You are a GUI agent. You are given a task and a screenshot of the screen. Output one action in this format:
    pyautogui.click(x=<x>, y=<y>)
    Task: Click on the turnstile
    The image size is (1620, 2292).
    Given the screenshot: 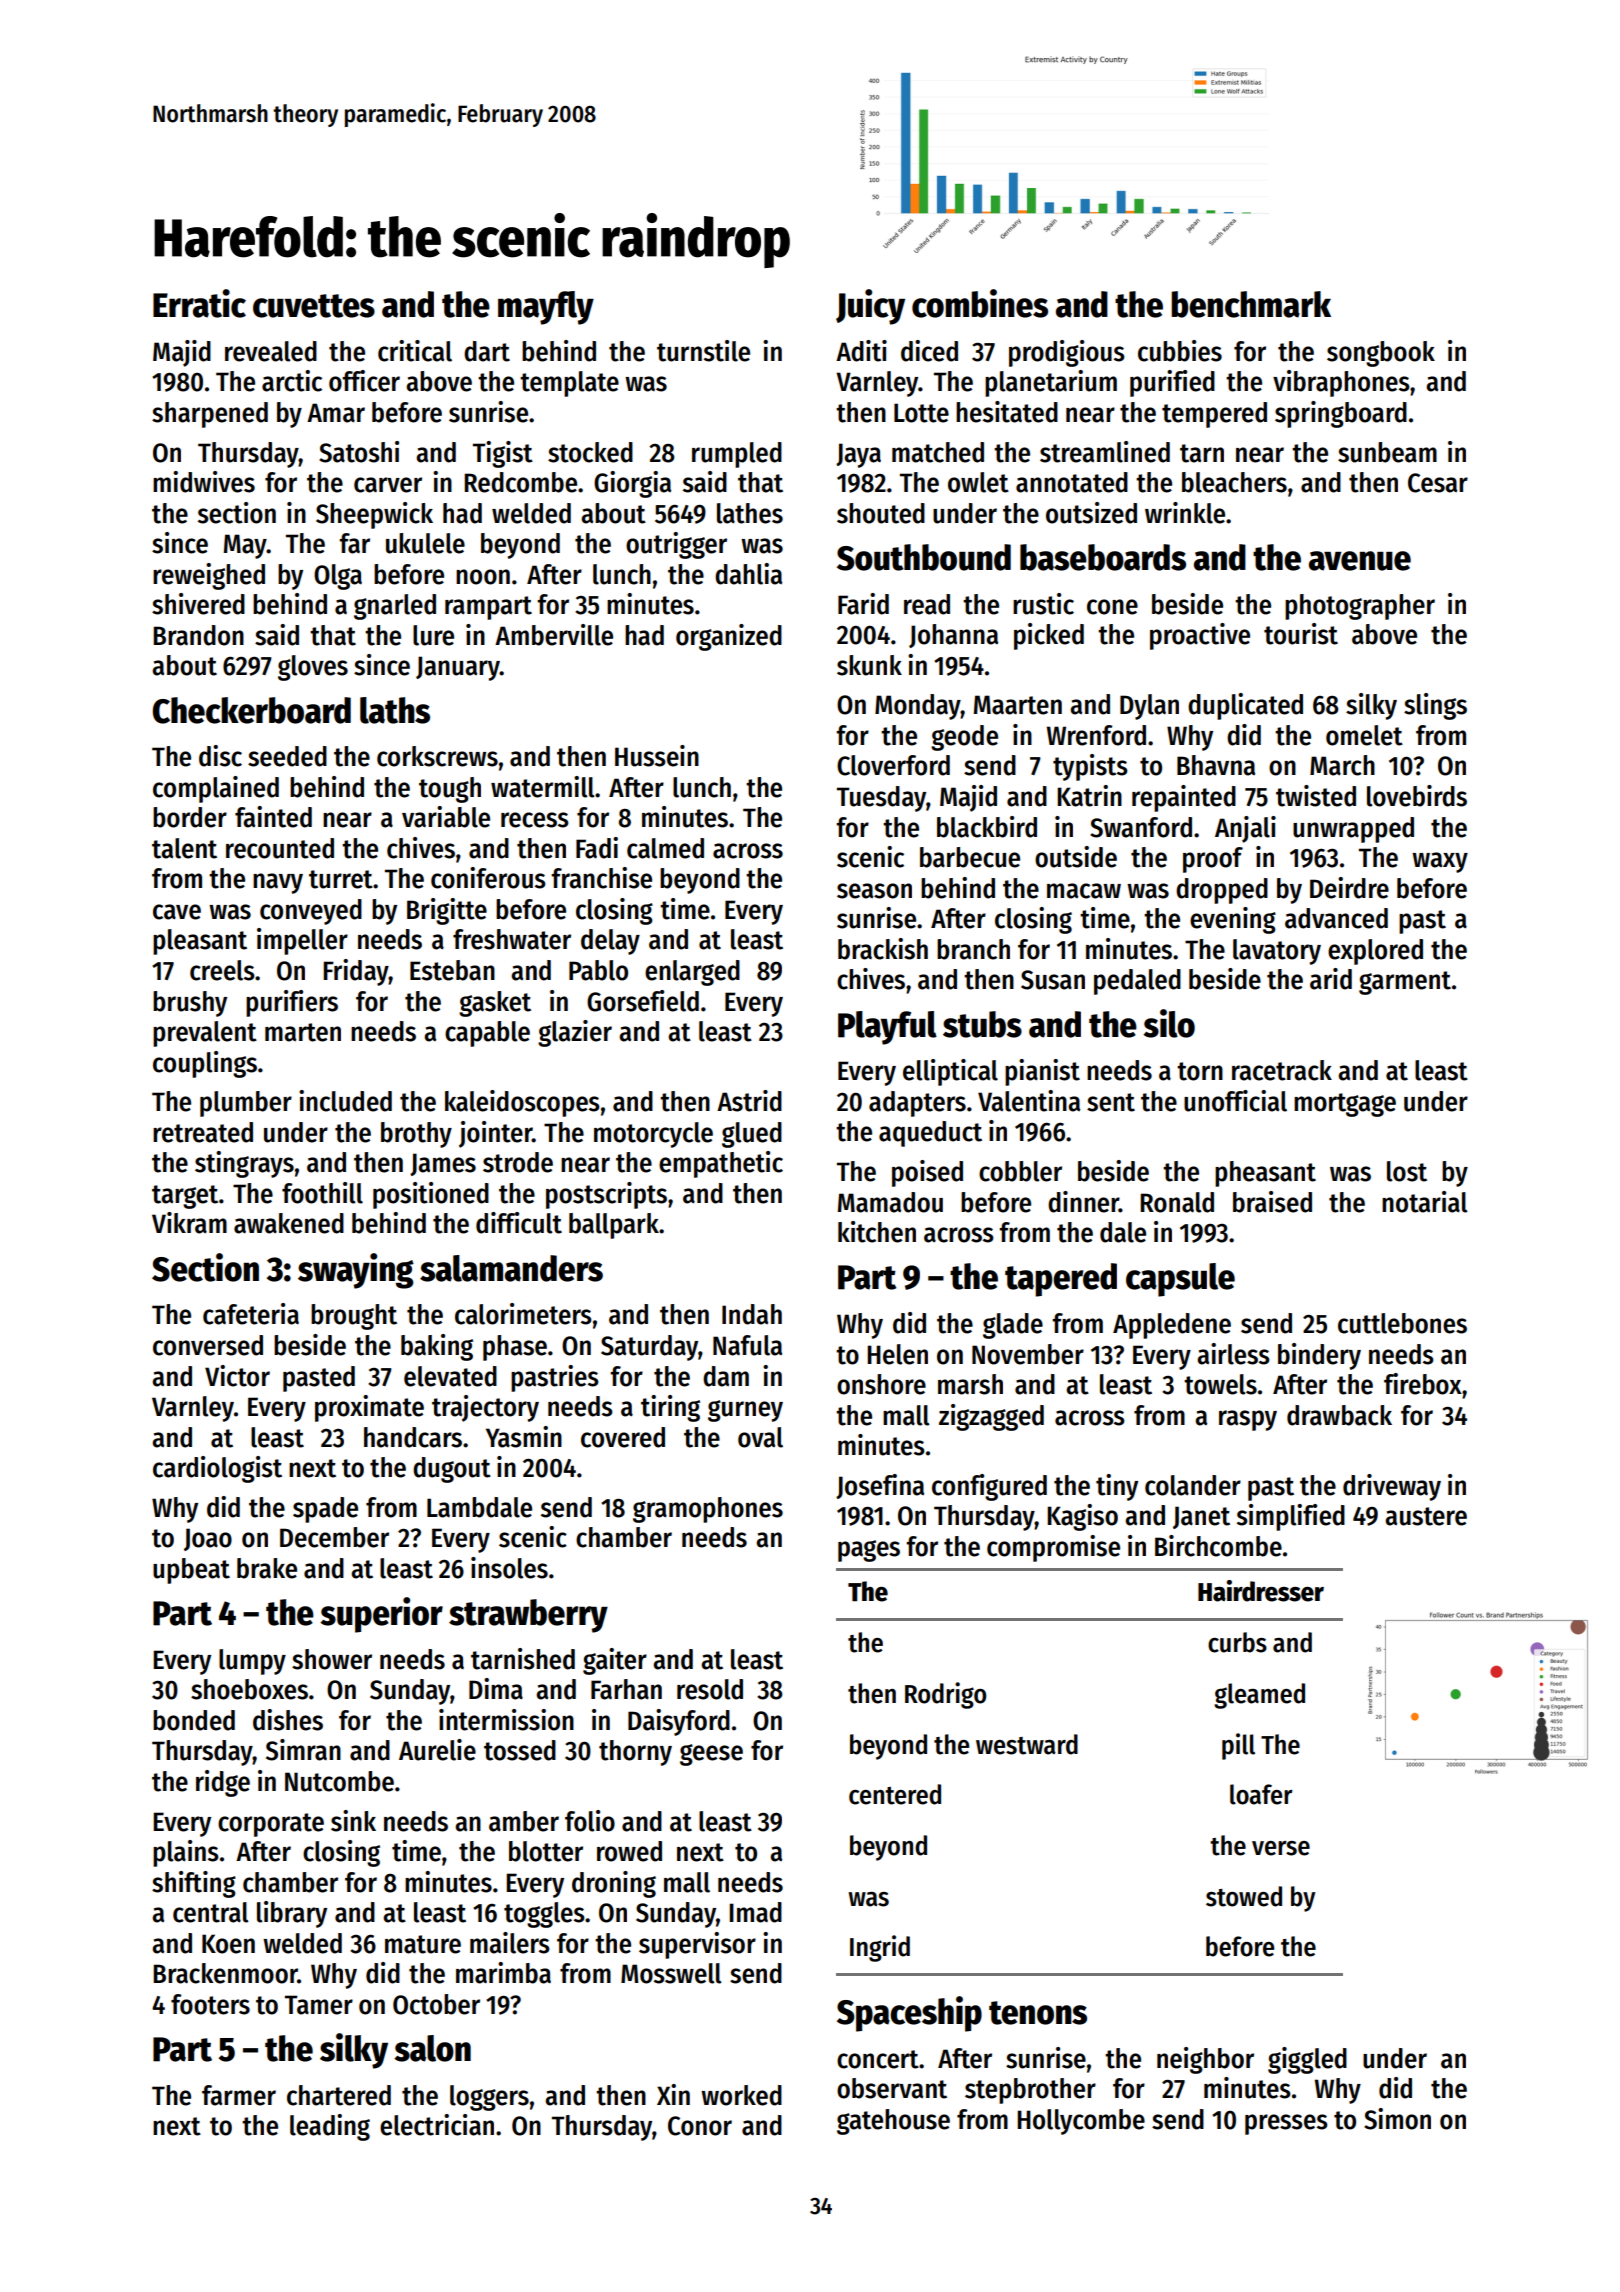 What is the action you would take?
    pyautogui.click(x=703, y=351)
